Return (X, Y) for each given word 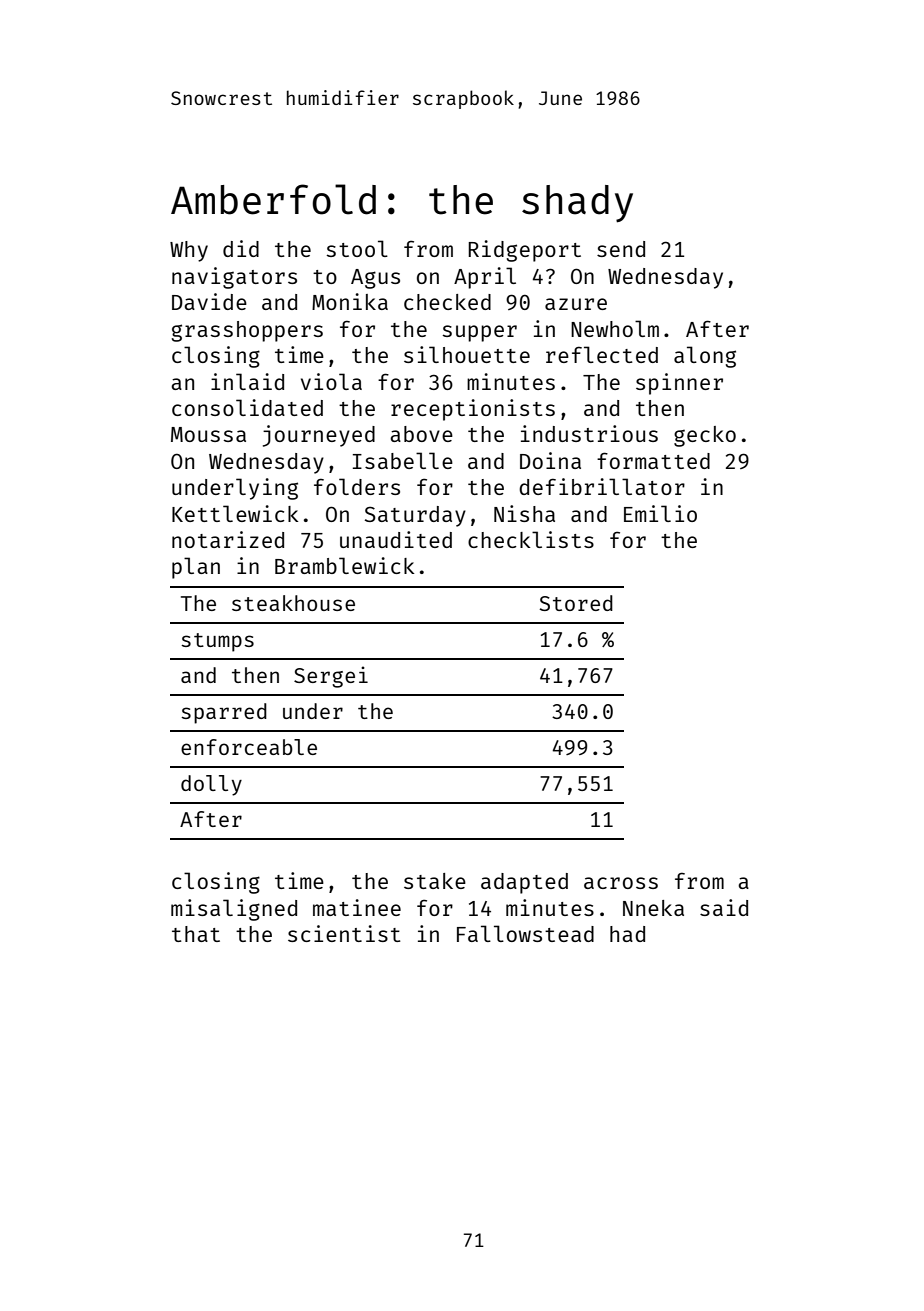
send (621, 249)
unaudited (396, 539)
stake (435, 881)
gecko (705, 436)
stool (357, 248)
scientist (344, 933)
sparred (224, 713)
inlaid (247, 381)
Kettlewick (235, 513)
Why (189, 251)
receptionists (473, 410)
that (196, 934)
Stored (576, 603)
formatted (653, 460)
